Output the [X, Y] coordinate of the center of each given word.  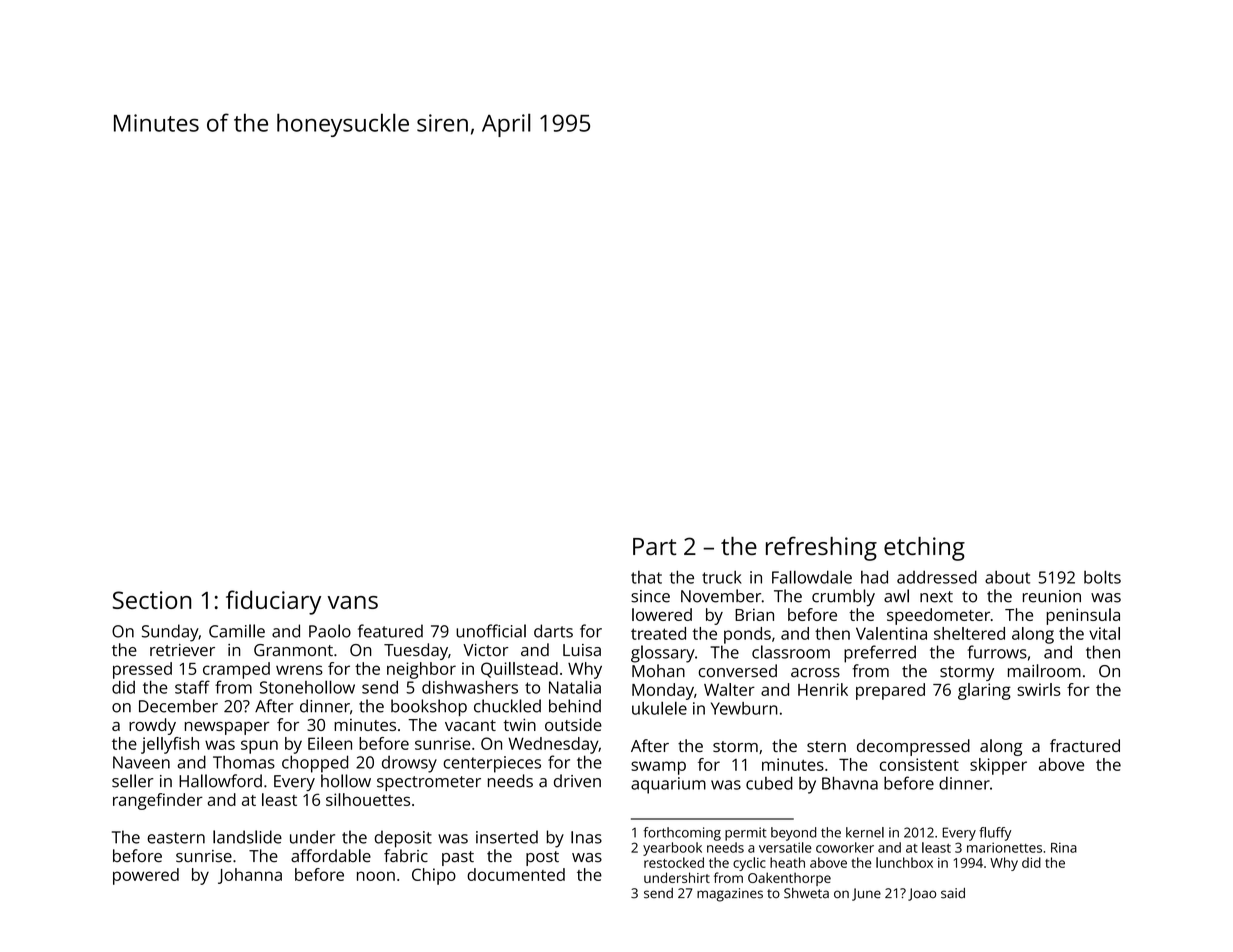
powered [146, 876]
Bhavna [850, 783]
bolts [1102, 577]
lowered [662, 614]
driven [577, 781]
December [178, 706]
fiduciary [273, 602]
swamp [658, 768]
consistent [919, 764]
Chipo [434, 876]
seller [133, 781]
